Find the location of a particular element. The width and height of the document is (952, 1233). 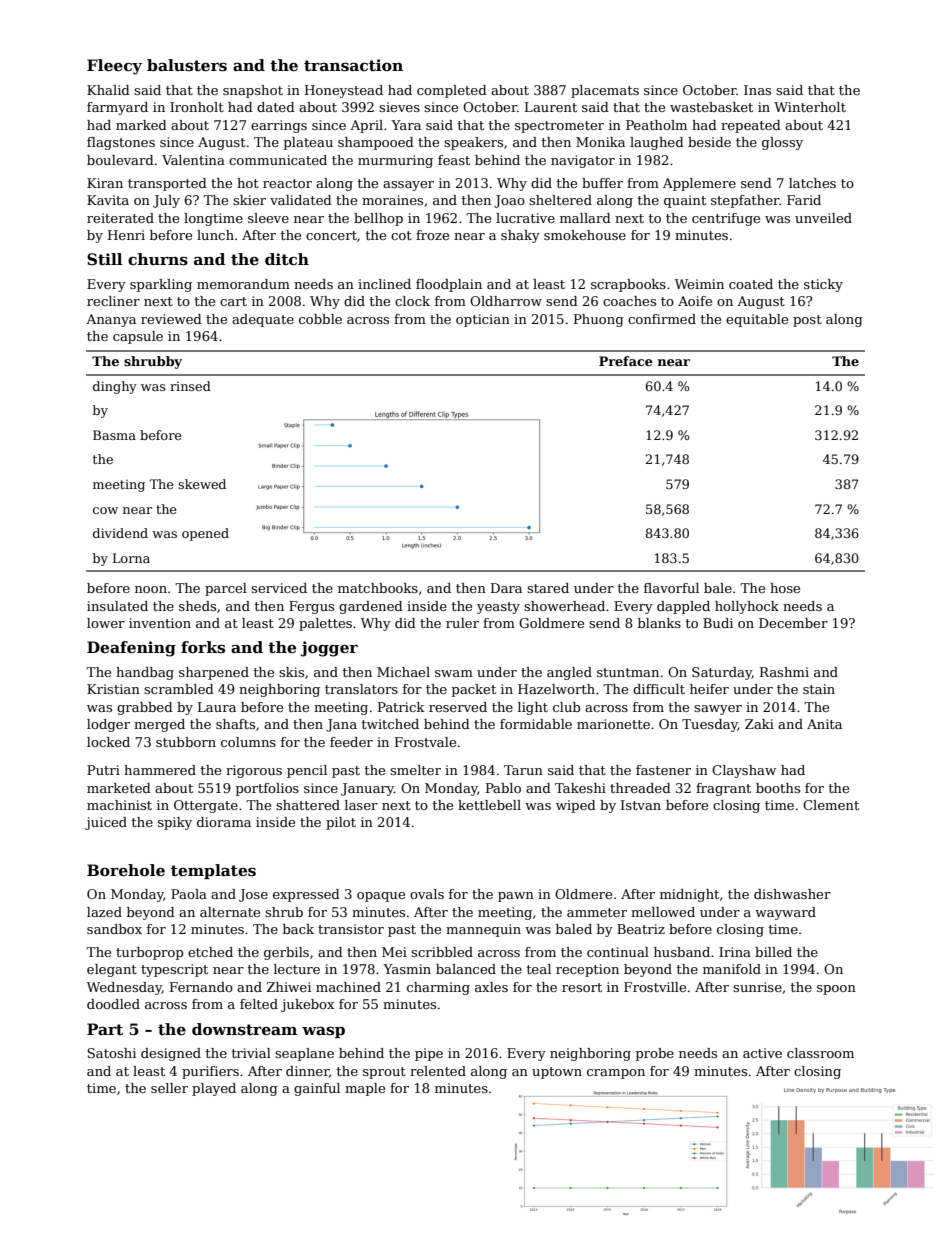

hose is located at coordinates (785, 588).
